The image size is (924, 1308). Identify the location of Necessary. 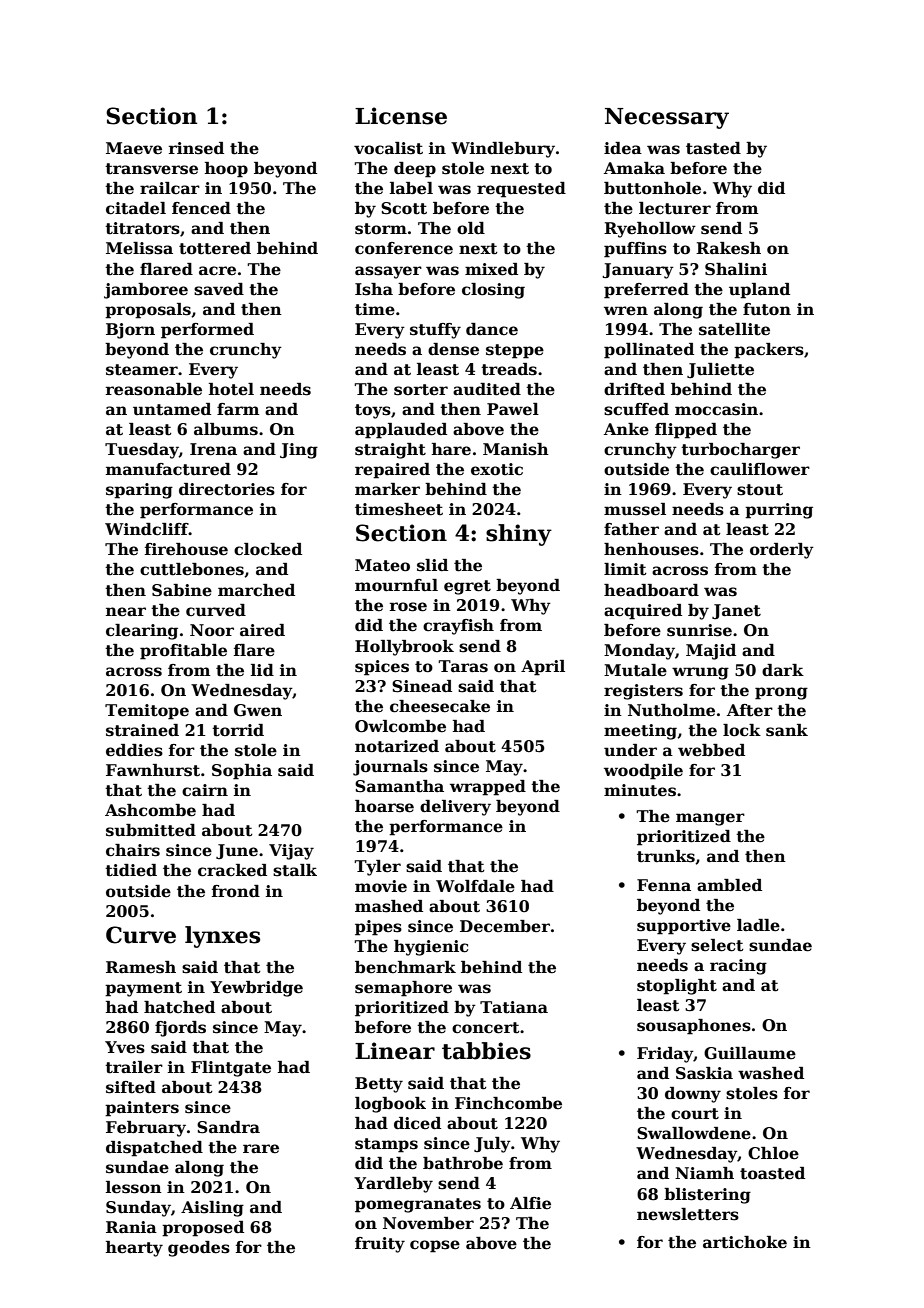
(667, 118).
